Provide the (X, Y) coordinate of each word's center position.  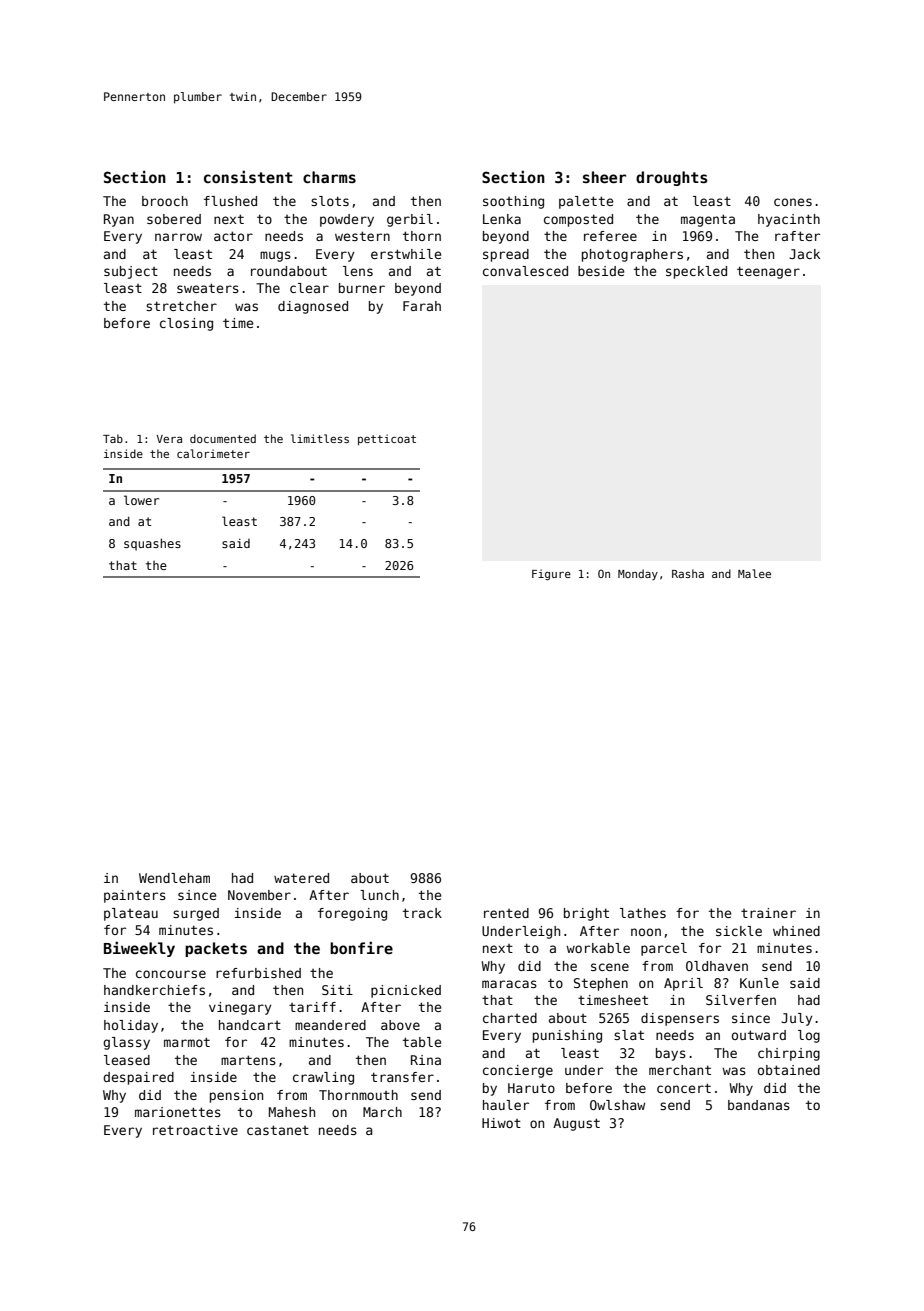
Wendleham (174, 878)
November (259, 895)
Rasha (688, 573)
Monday (638, 574)
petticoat (387, 439)
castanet (278, 1130)
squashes (152, 544)
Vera (169, 439)
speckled (696, 272)
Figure (551, 575)
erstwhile (406, 254)
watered (301, 878)
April (683, 984)
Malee (754, 573)
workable (598, 948)
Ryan (119, 220)
